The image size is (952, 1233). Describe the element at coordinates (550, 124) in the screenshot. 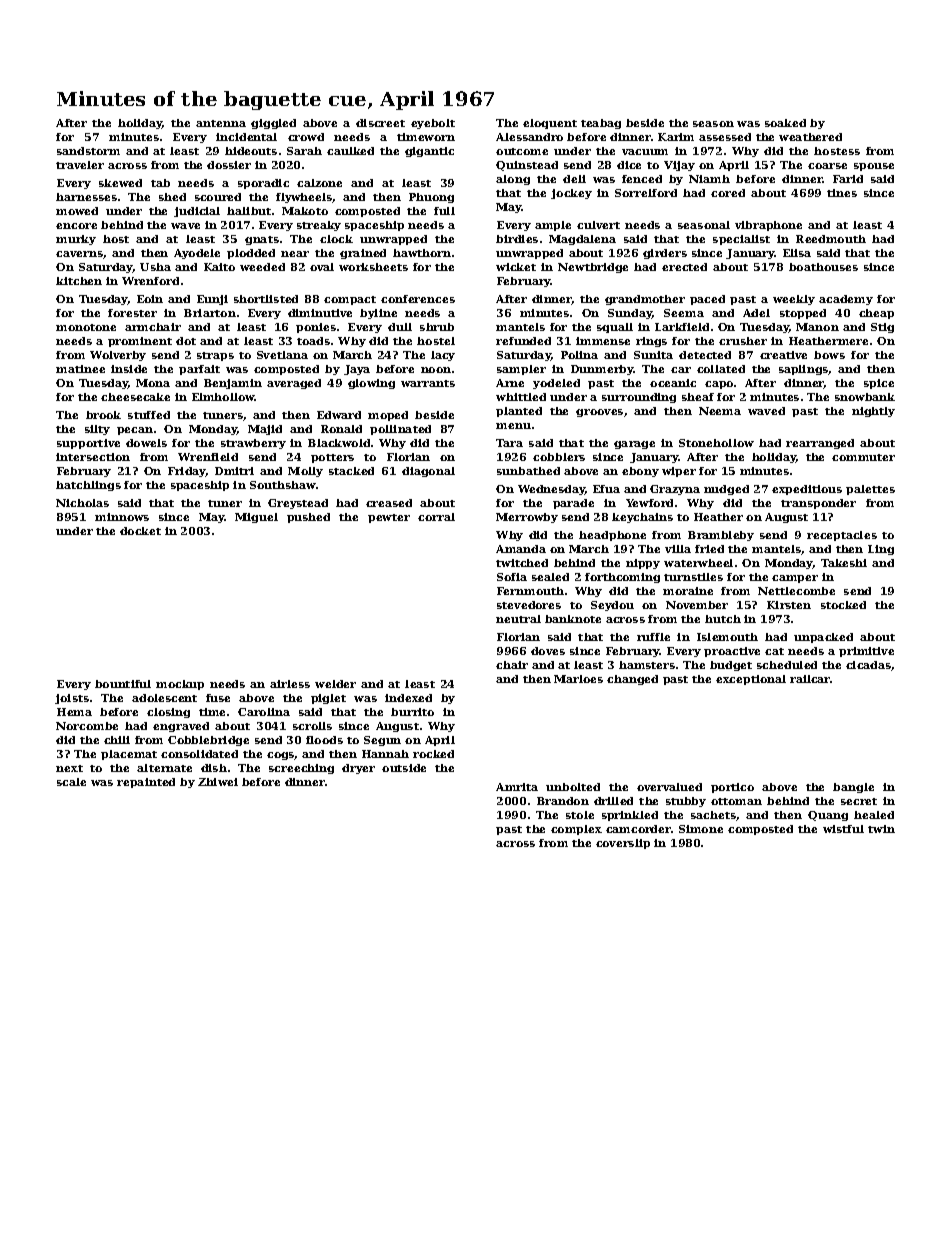

I see `eloquent` at that location.
